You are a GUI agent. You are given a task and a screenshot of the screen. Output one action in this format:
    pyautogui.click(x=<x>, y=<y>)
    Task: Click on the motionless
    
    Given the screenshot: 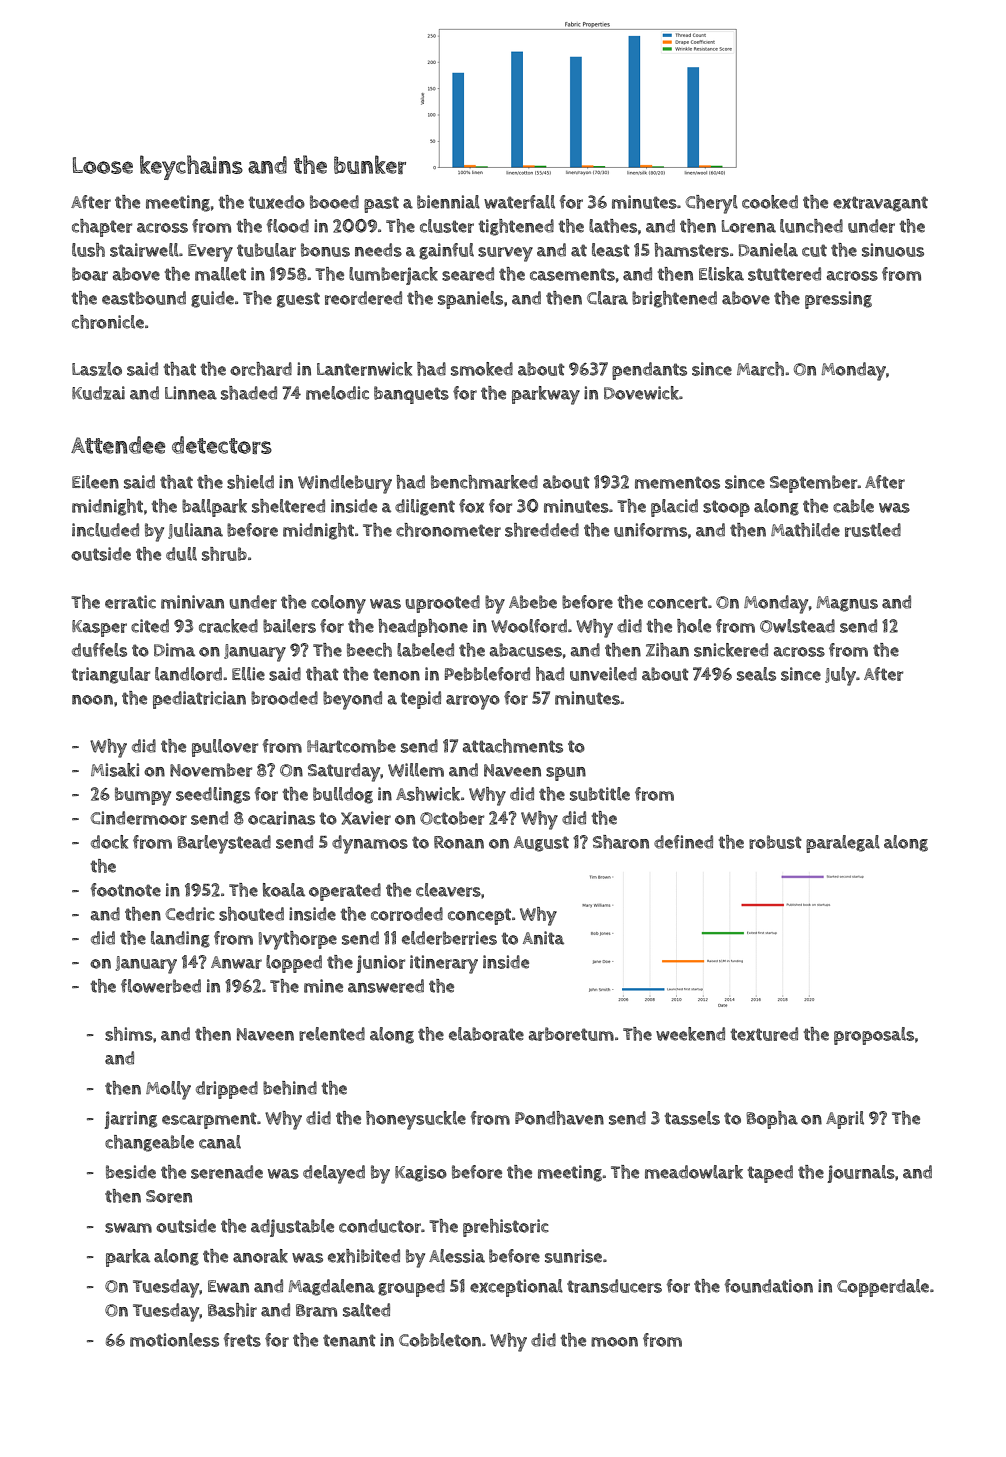 What is the action you would take?
    pyautogui.click(x=174, y=1340)
